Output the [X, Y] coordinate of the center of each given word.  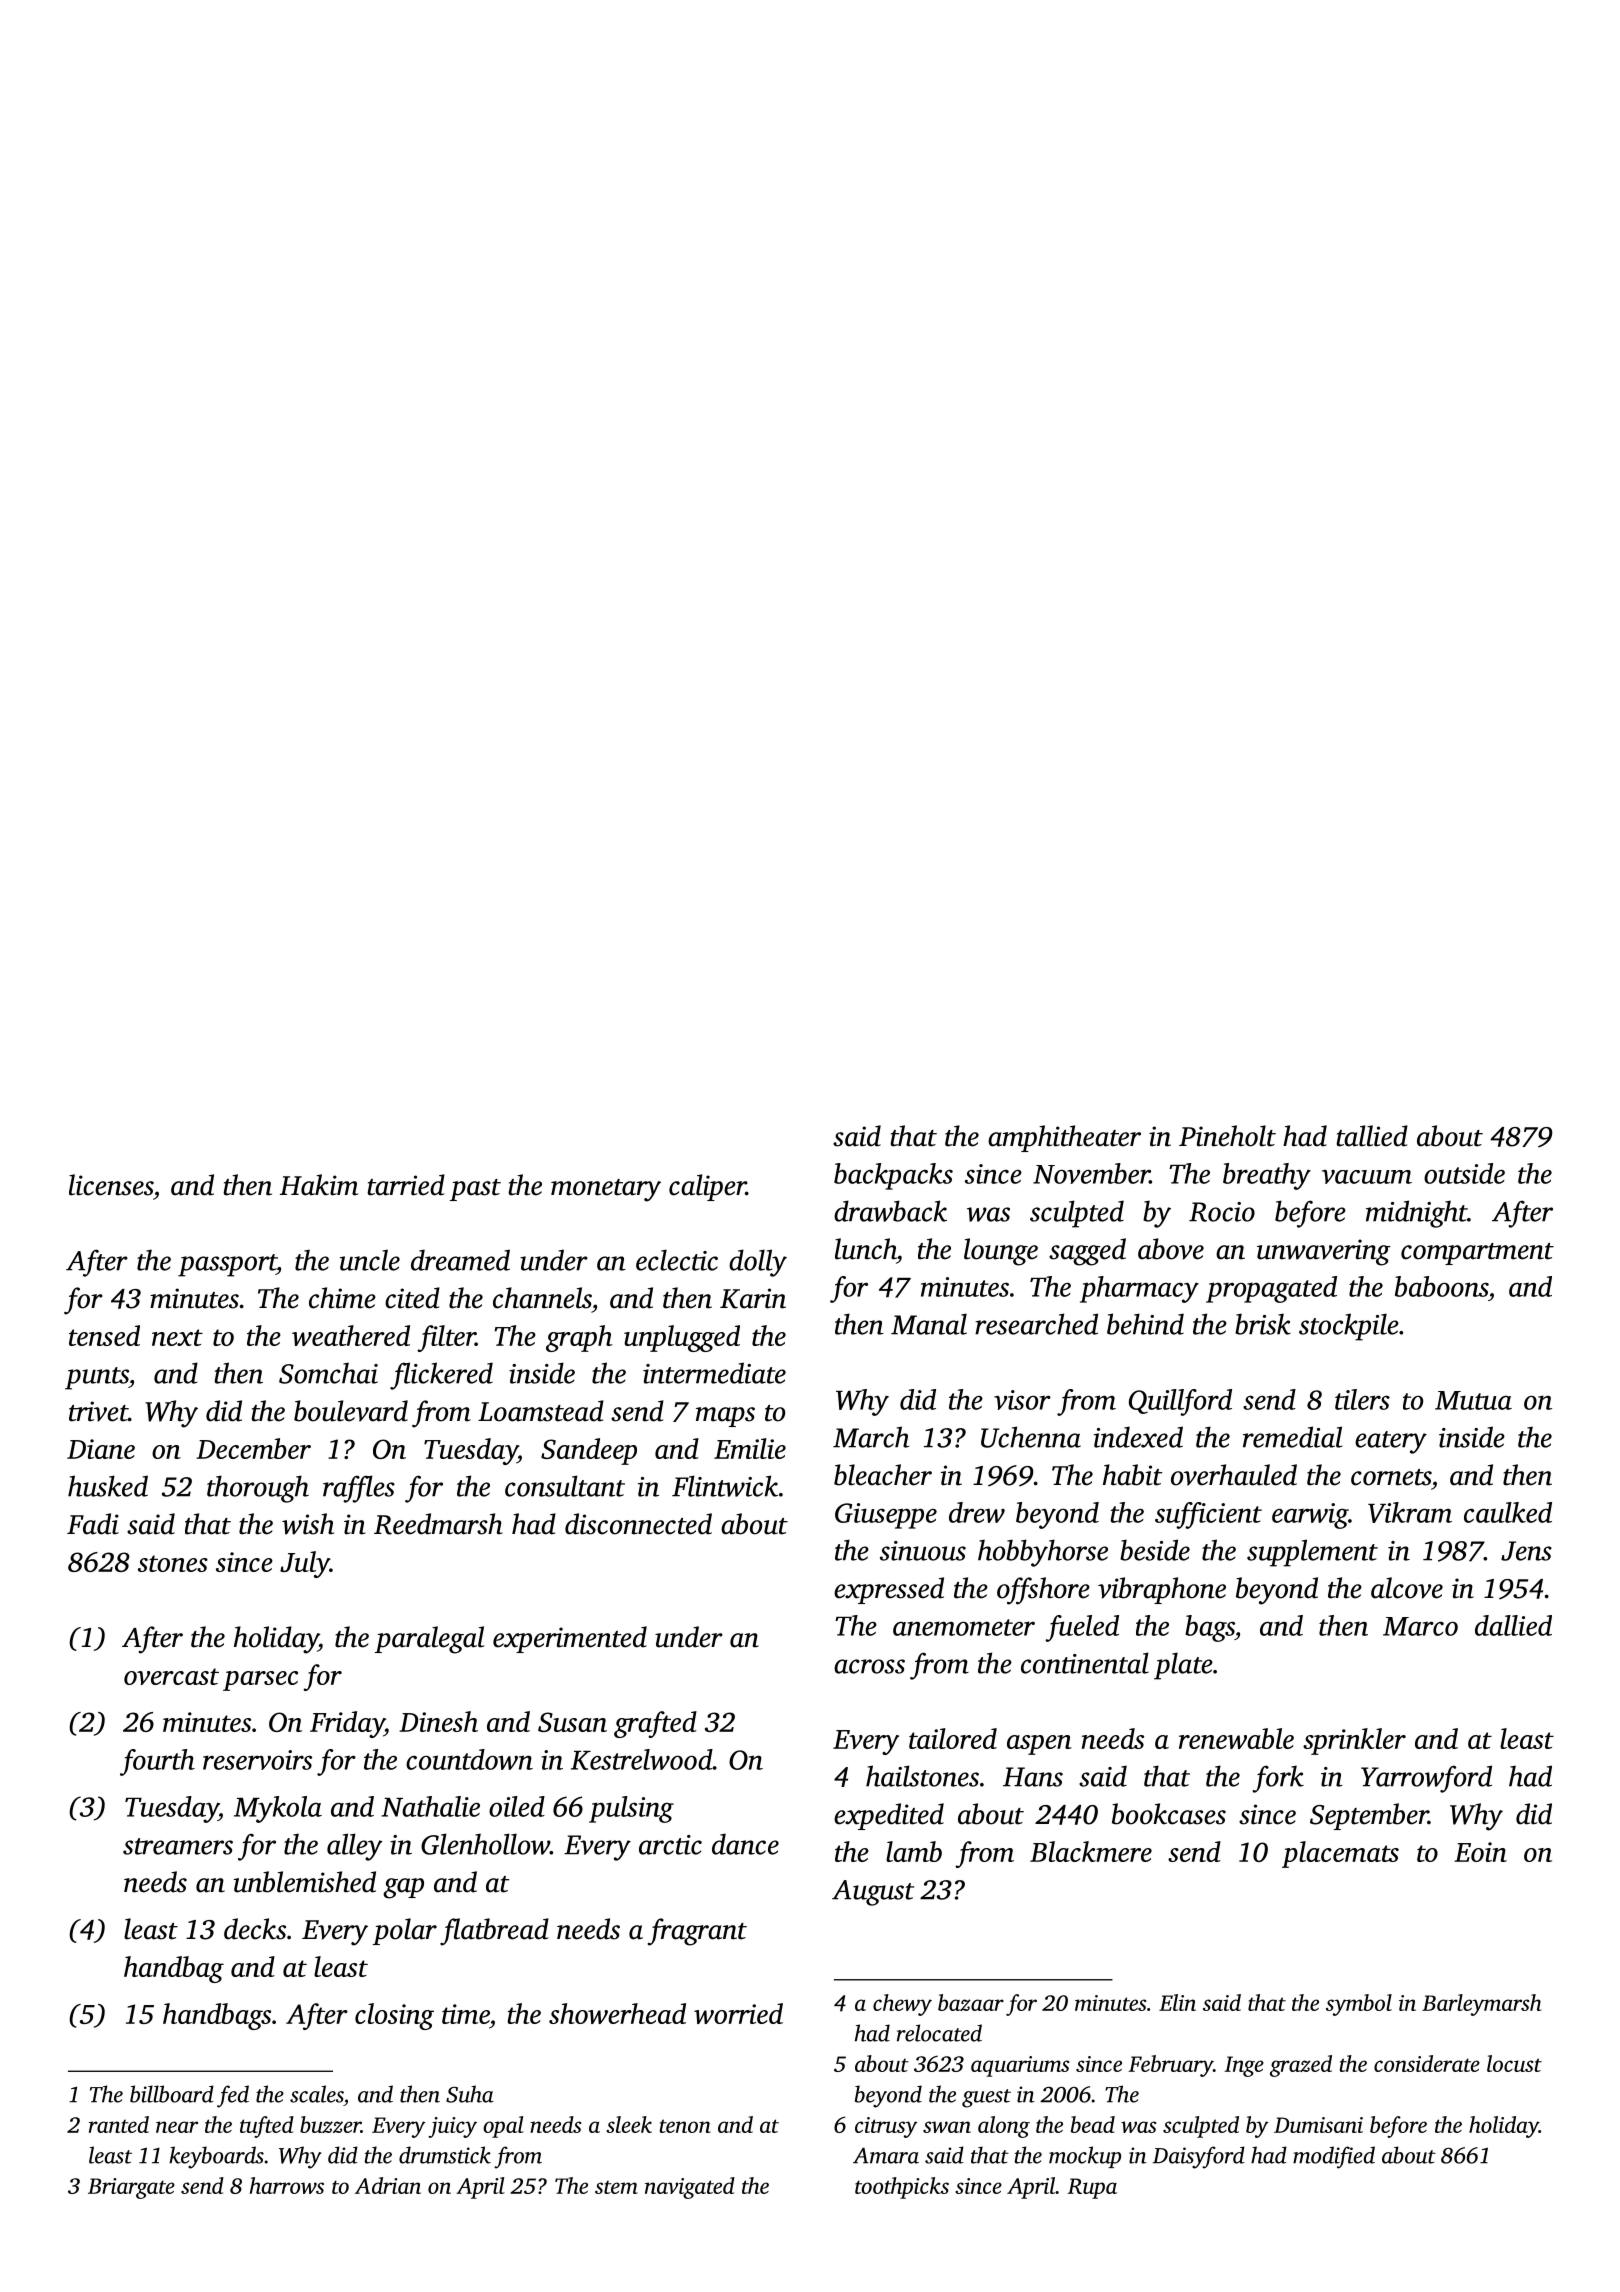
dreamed [460, 1260]
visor [1022, 1400]
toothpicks [902, 2188]
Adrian [388, 2185]
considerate [1427, 2063]
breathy [1267, 1176]
